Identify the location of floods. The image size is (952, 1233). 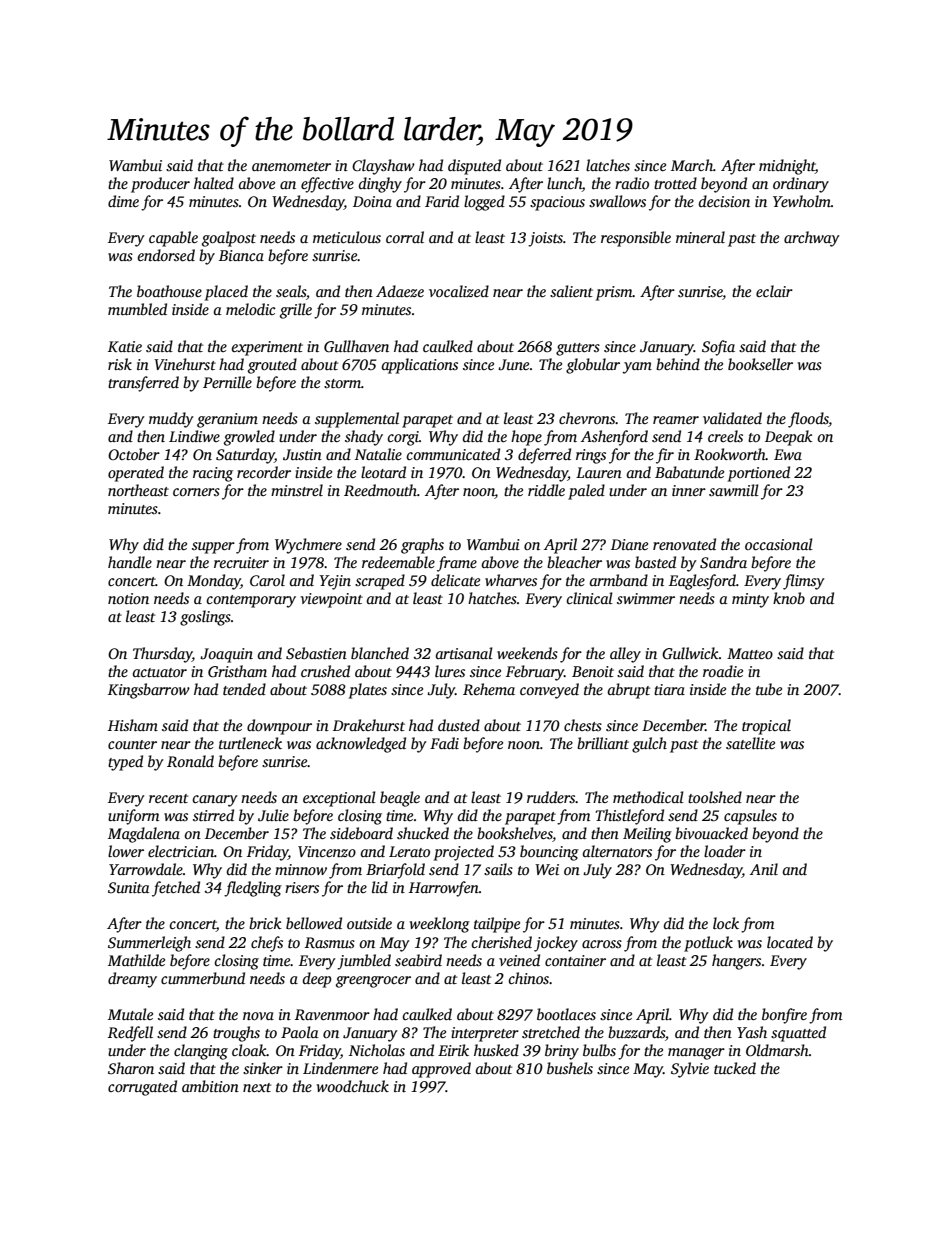
(808, 420).
